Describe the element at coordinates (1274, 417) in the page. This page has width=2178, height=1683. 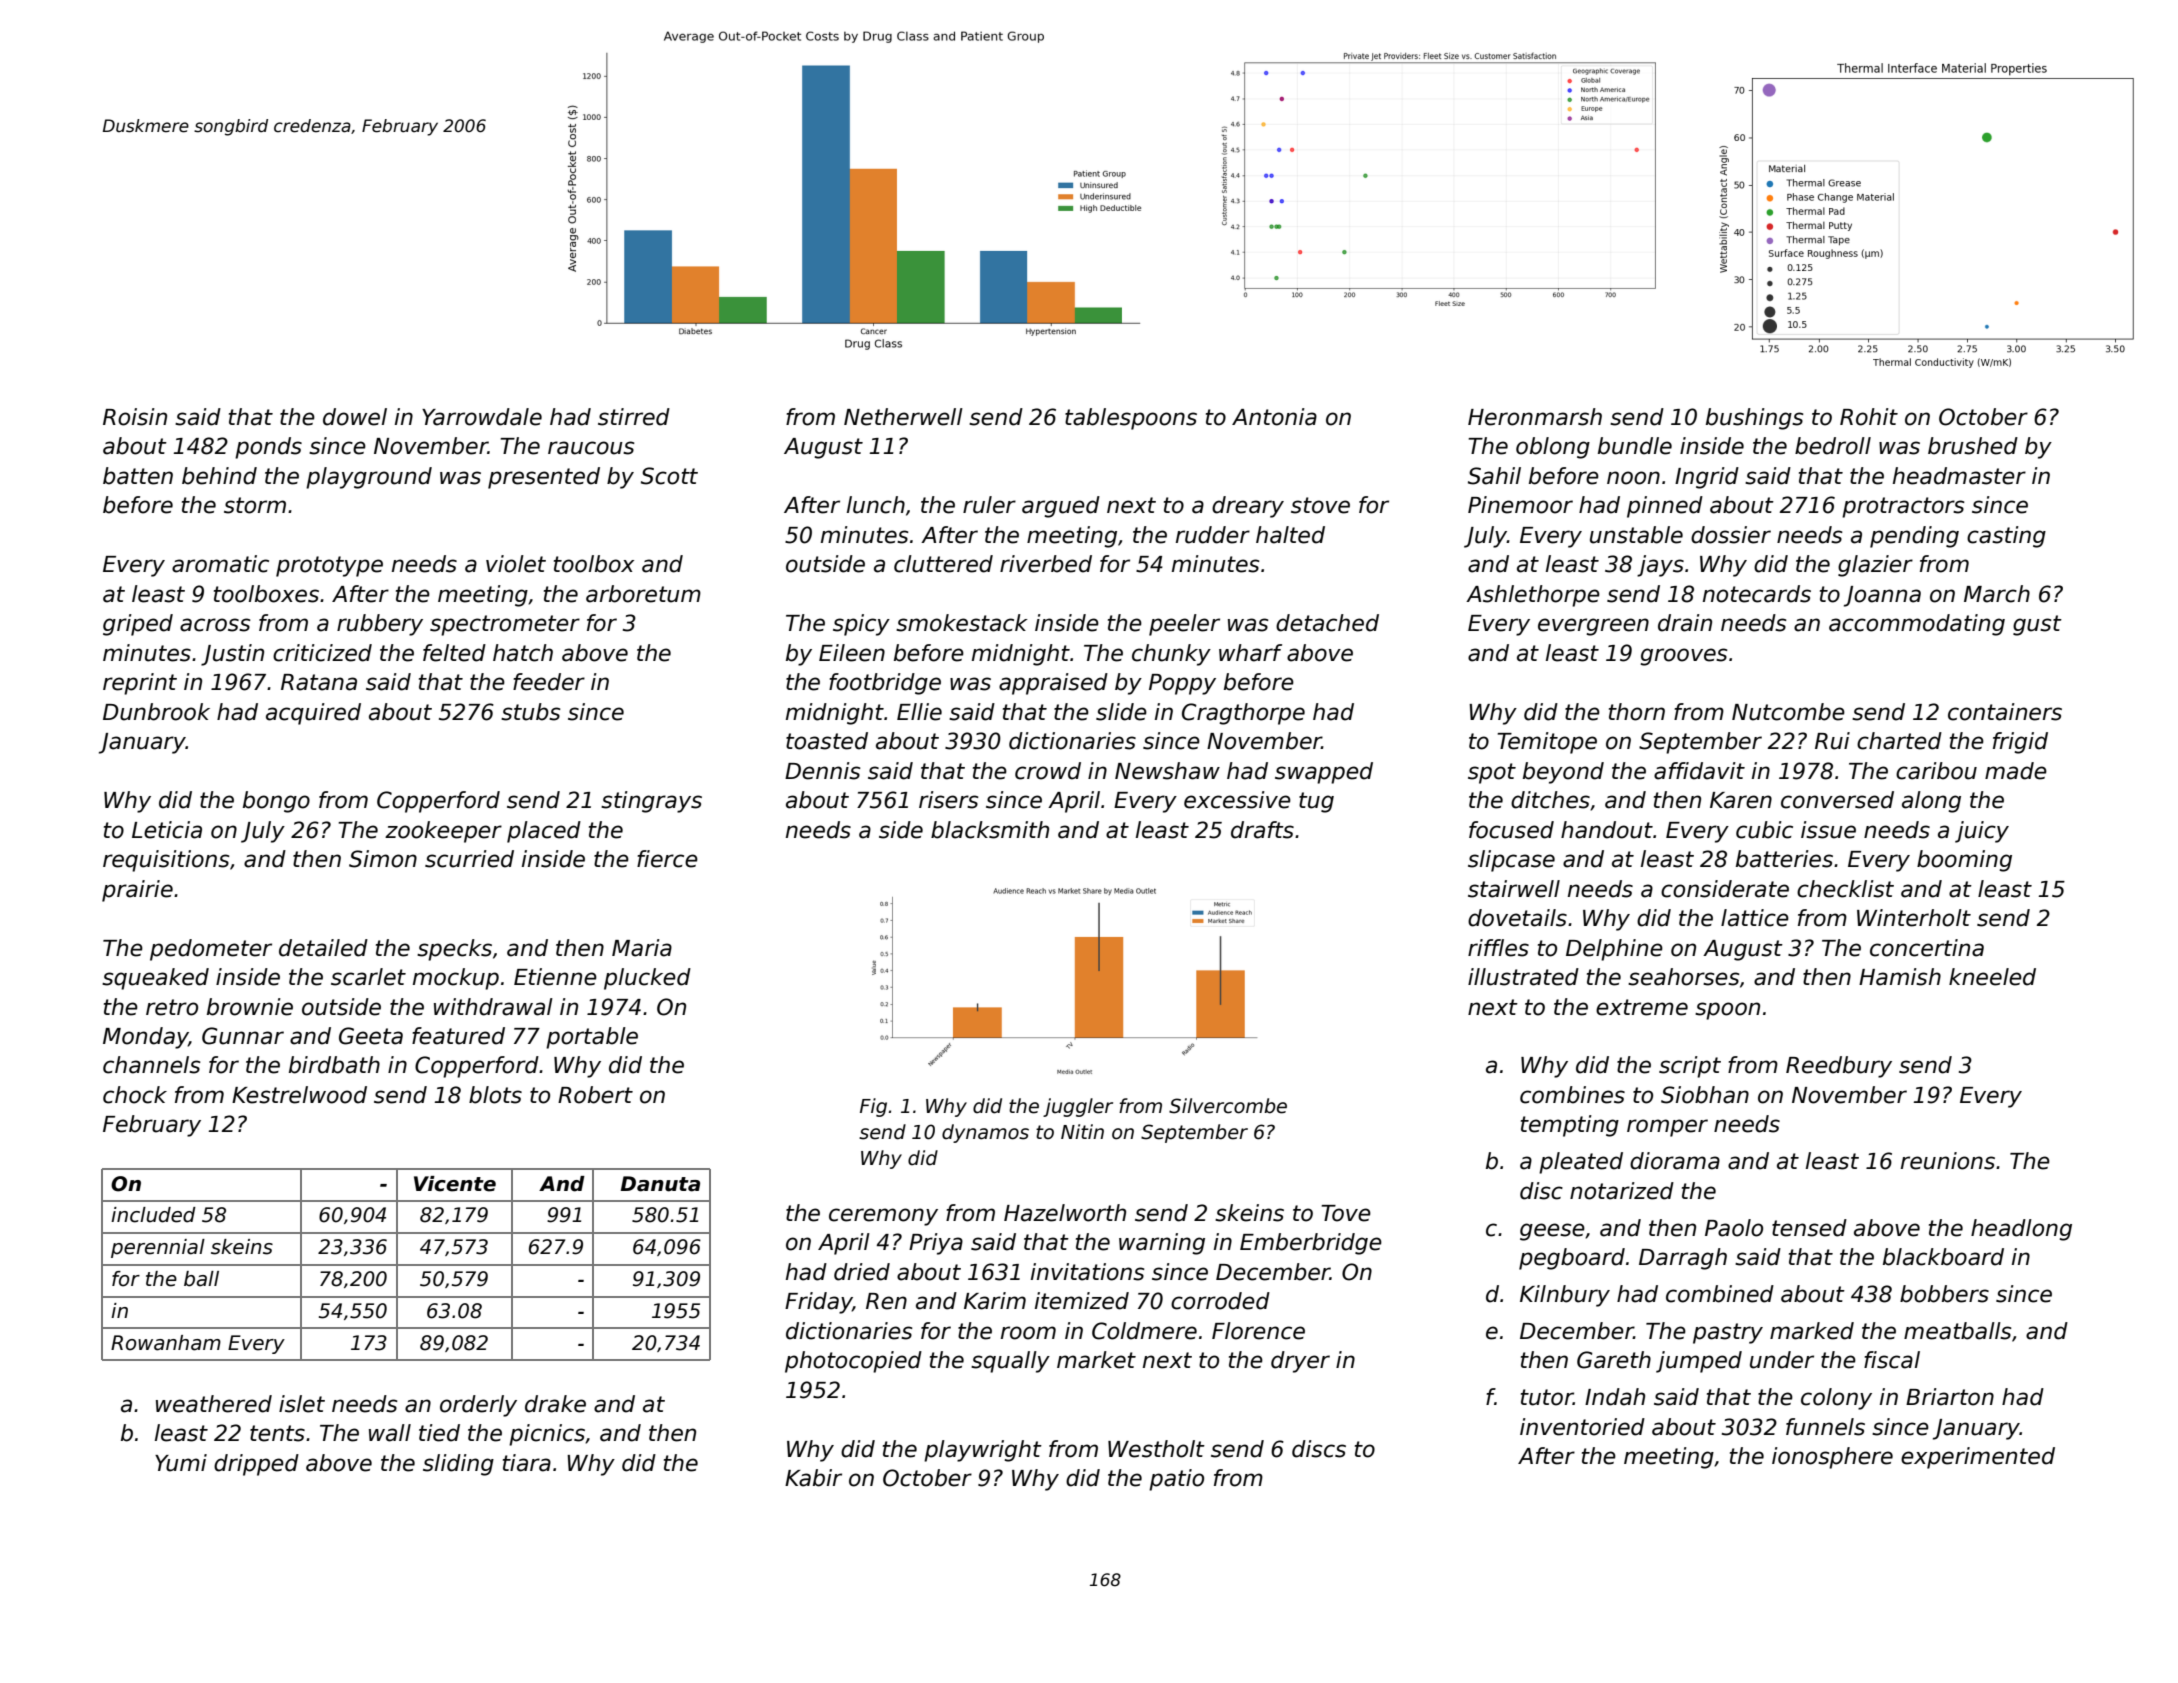
I see `Antonia` at that location.
